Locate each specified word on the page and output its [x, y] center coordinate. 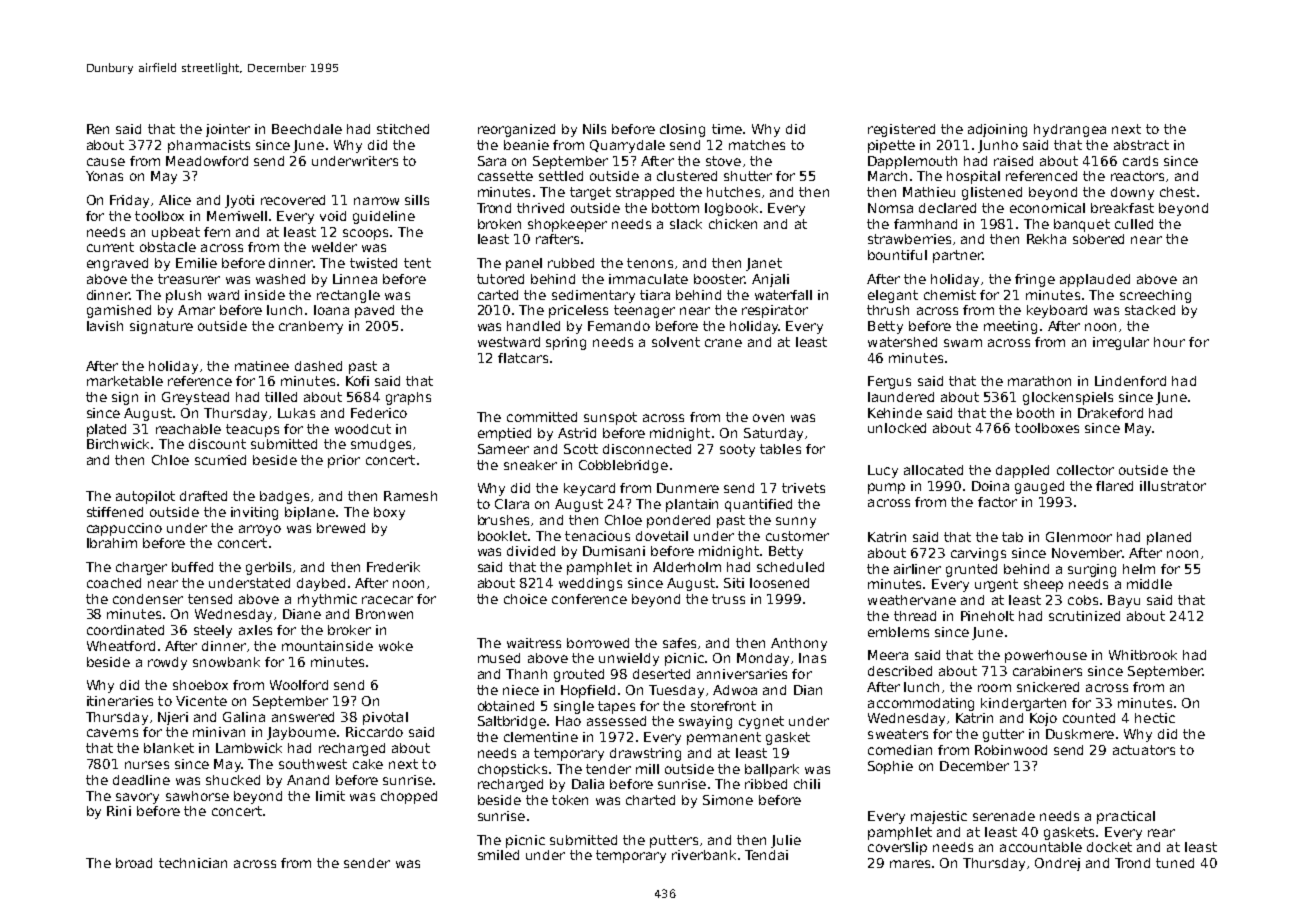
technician [193, 863]
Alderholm [687, 567]
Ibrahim [112, 543]
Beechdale [307, 129]
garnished [119, 311]
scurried [220, 460]
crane [723, 343]
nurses [147, 765]
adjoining [997, 130]
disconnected [647, 449]
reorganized [516, 130]
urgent [996, 585]
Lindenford [1130, 381]
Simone [728, 800]
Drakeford [1110, 413]
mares [910, 864]
